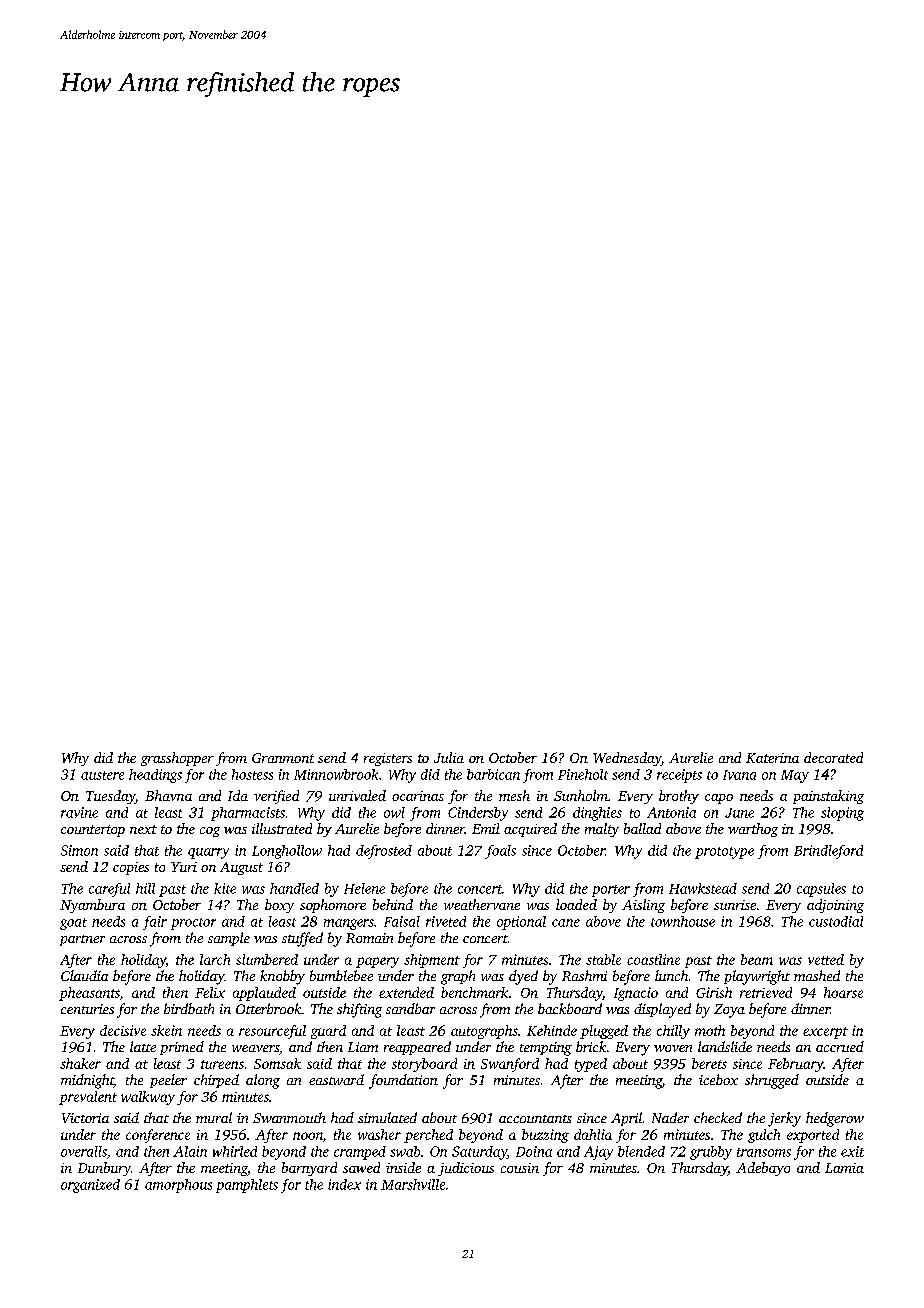  I want to click on shrugged, so click(772, 1081).
